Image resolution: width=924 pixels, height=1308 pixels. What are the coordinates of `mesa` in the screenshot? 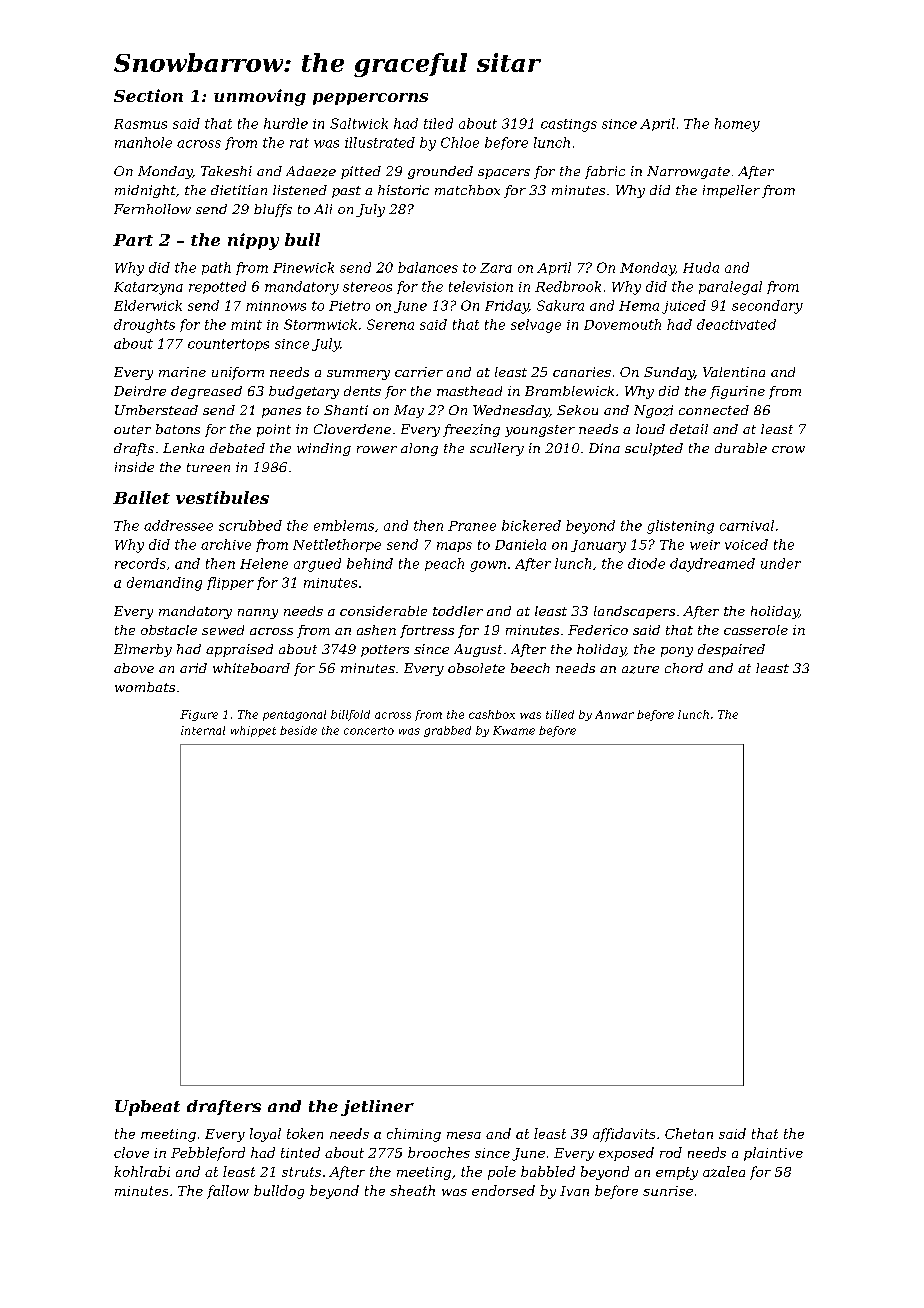 It's located at (464, 1135).
